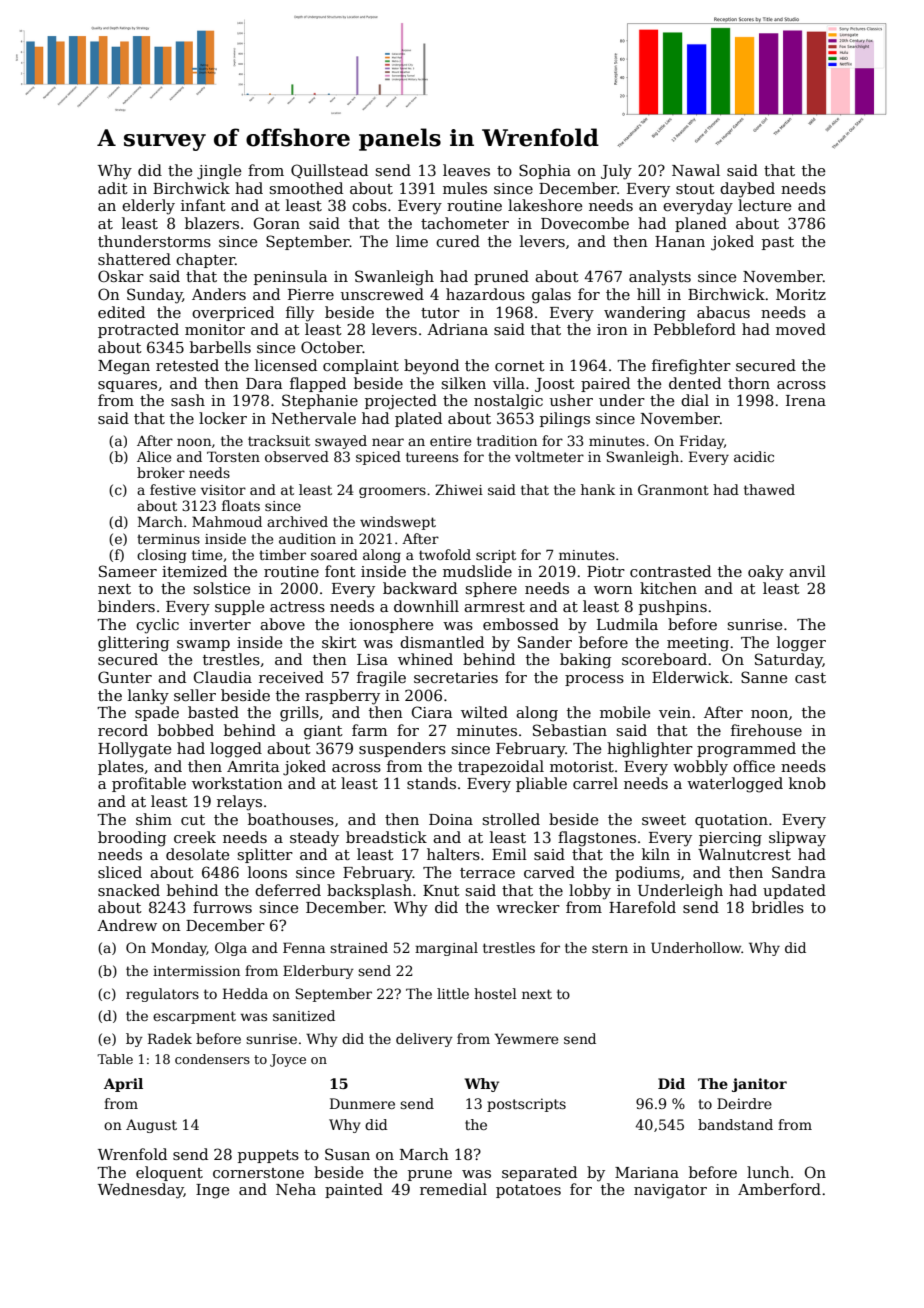 This document has height=1308, width=924. Describe the element at coordinates (126, 606) in the document. I see `binders` at that location.
